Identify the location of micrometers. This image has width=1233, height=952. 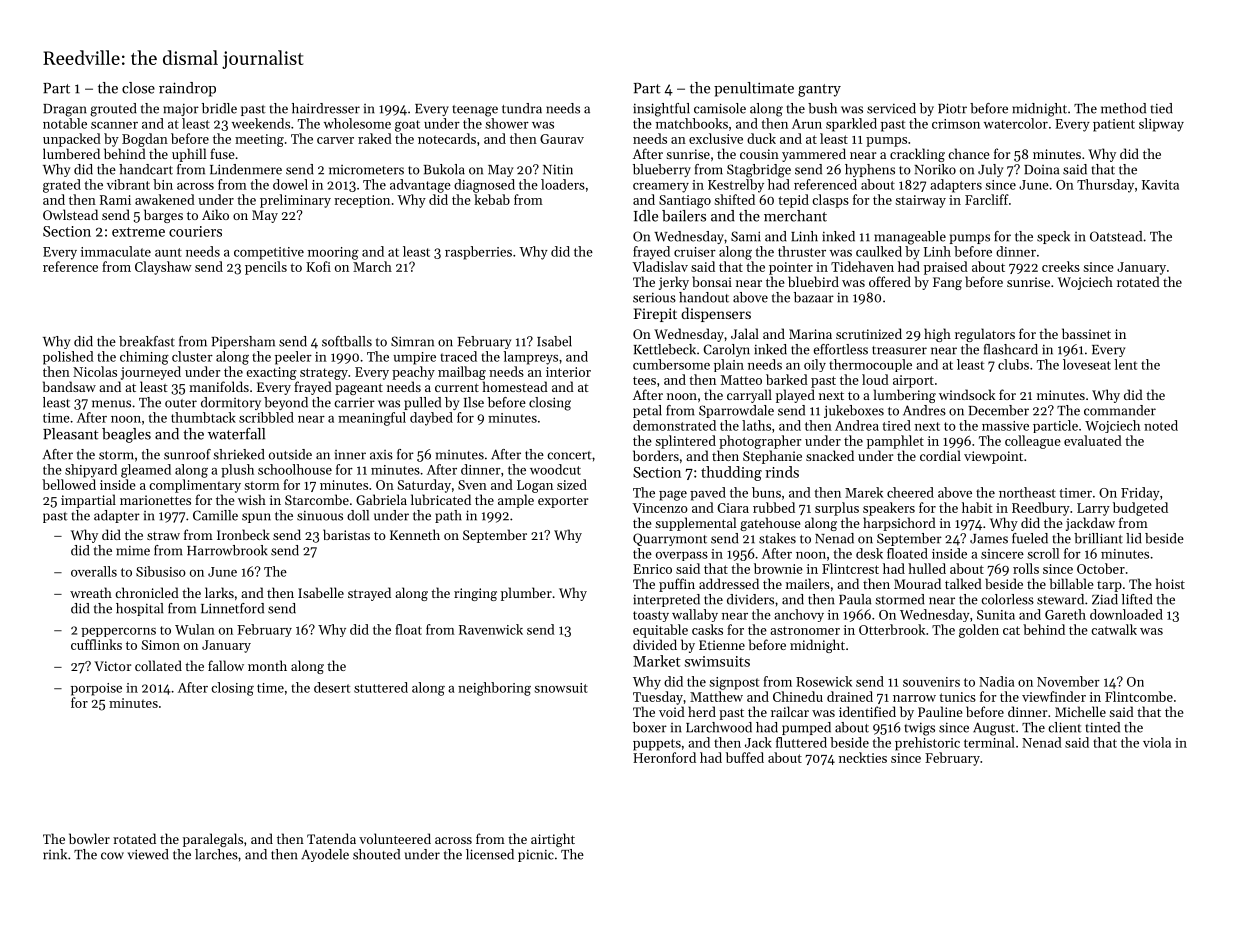
(366, 170).
